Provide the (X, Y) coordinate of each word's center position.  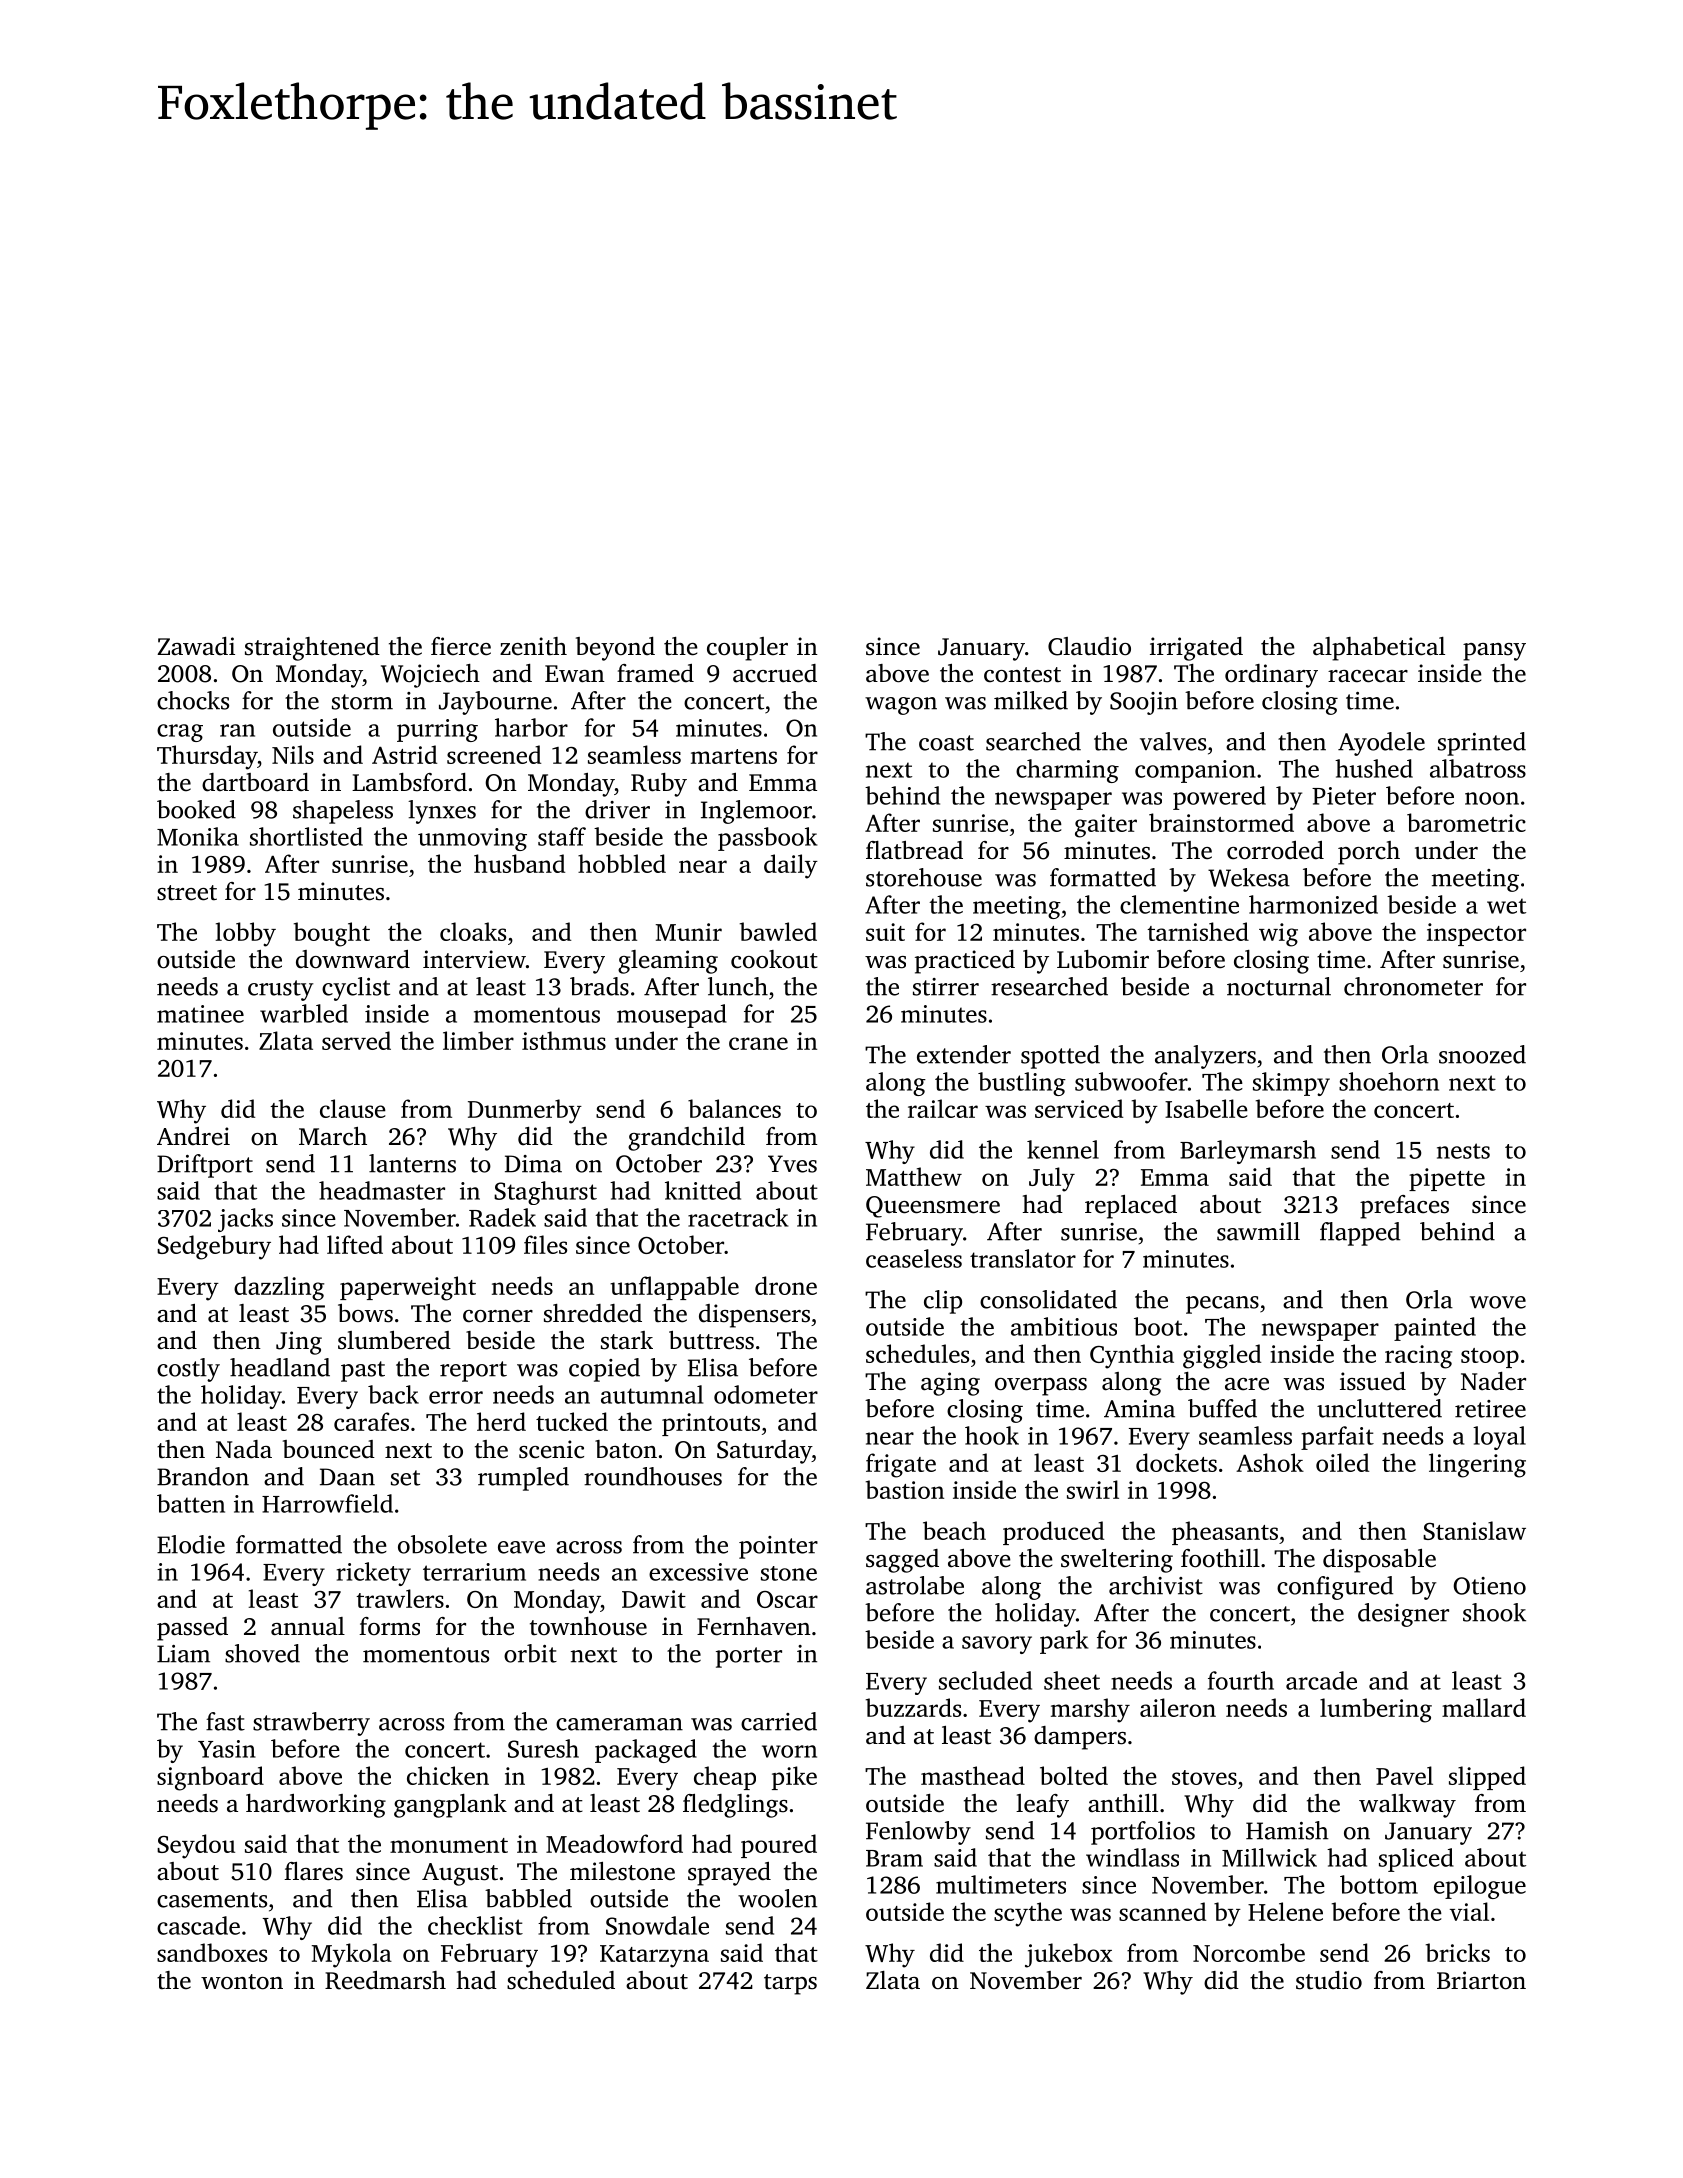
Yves (792, 1164)
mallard (1484, 1707)
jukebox (1069, 1955)
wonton (242, 1982)
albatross (1478, 768)
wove (1498, 1302)
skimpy (1291, 1084)
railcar (943, 1108)
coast (946, 743)
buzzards (913, 1707)
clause (353, 1108)
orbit (530, 1653)
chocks (193, 700)
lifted (355, 1244)
